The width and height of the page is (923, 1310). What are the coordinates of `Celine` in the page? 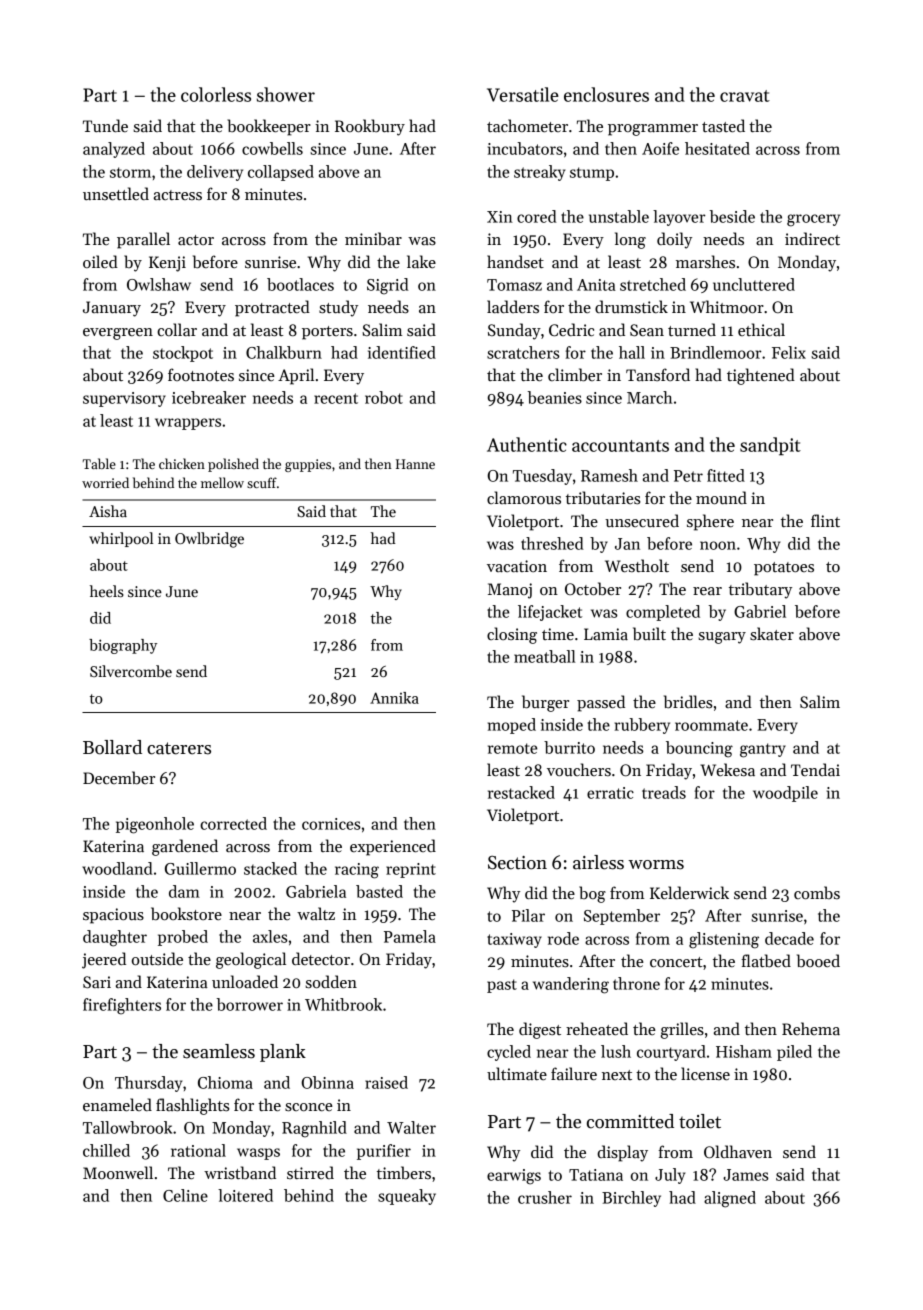 It's located at (185, 1195).
